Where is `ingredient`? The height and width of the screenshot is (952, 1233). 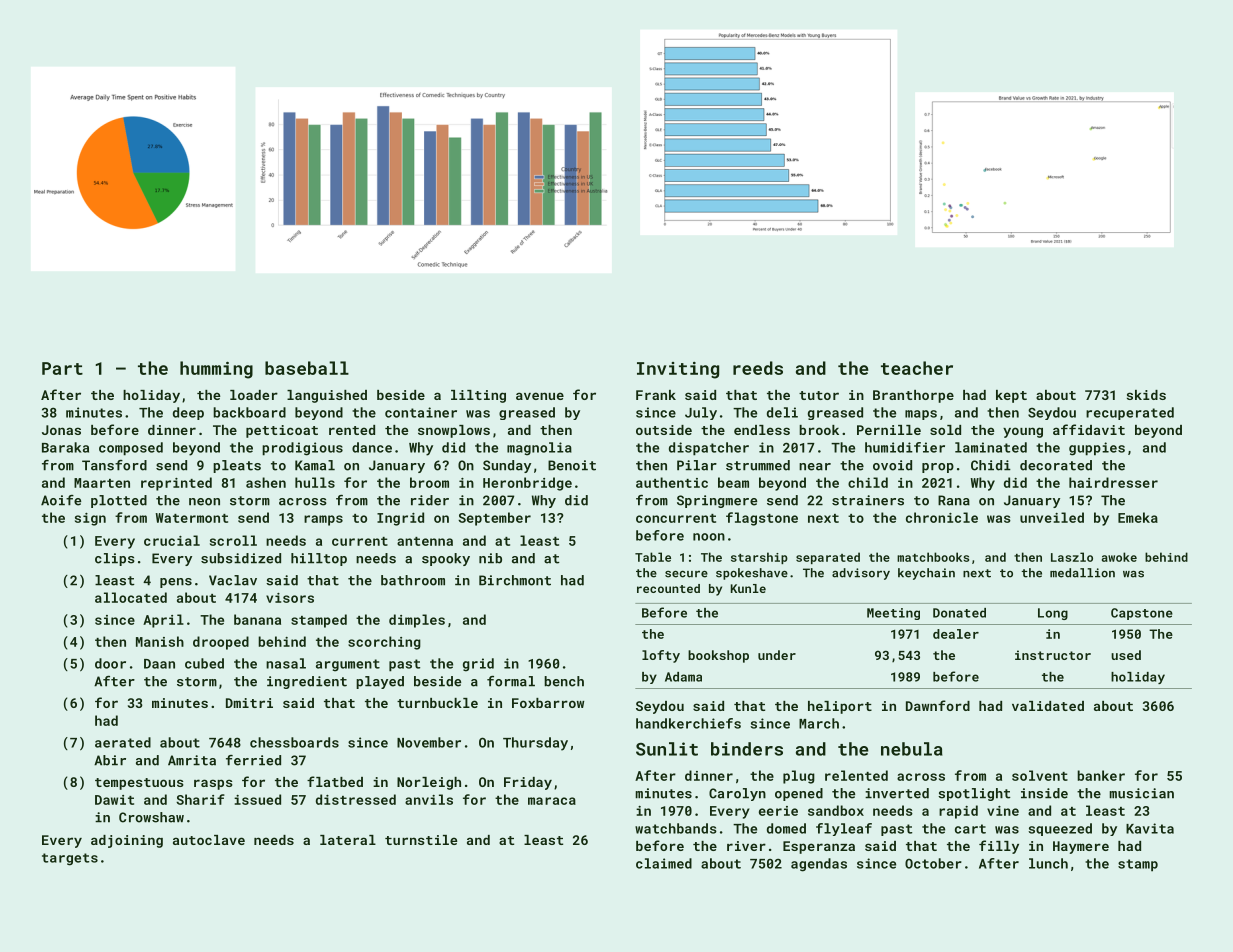 ingredient is located at coordinates (307, 682).
